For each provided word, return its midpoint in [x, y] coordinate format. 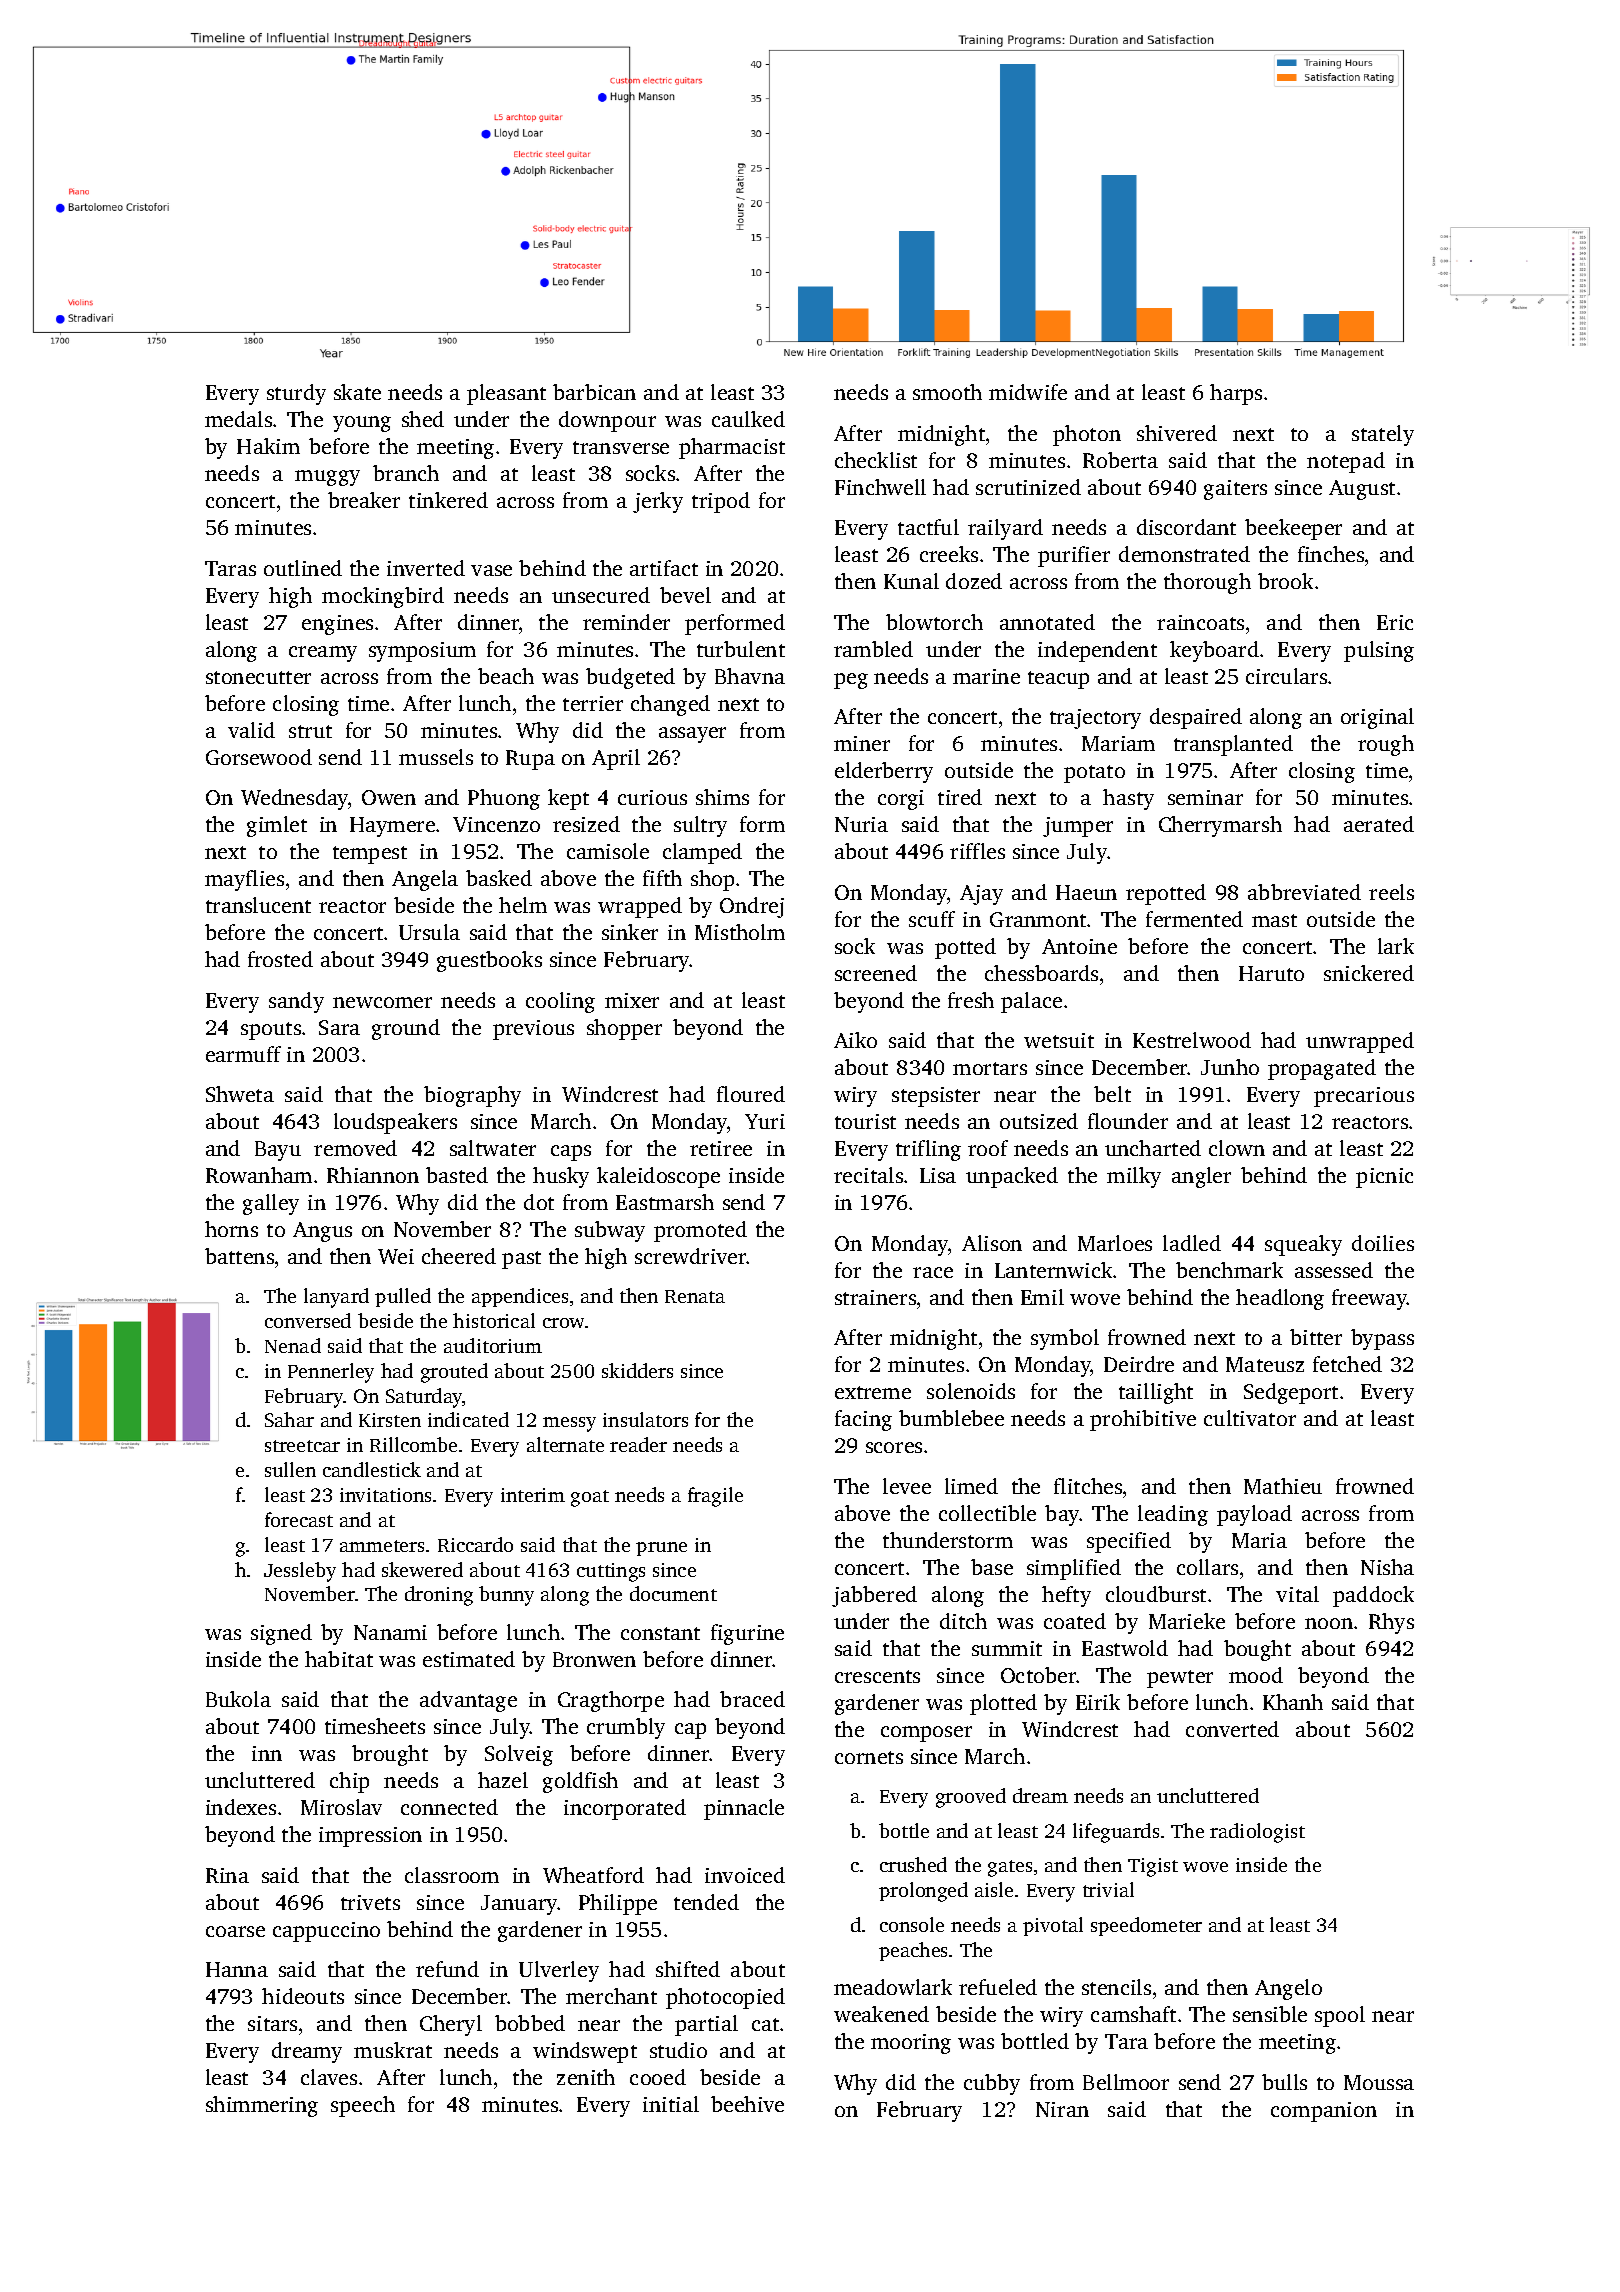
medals [238, 419]
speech [363, 2106]
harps [1236, 394]
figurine [747, 1634]
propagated [1322, 1069]
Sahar [289, 1419]
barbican [594, 392]
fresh [971, 1000]
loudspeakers [395, 1123]
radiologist [1257, 1833]
